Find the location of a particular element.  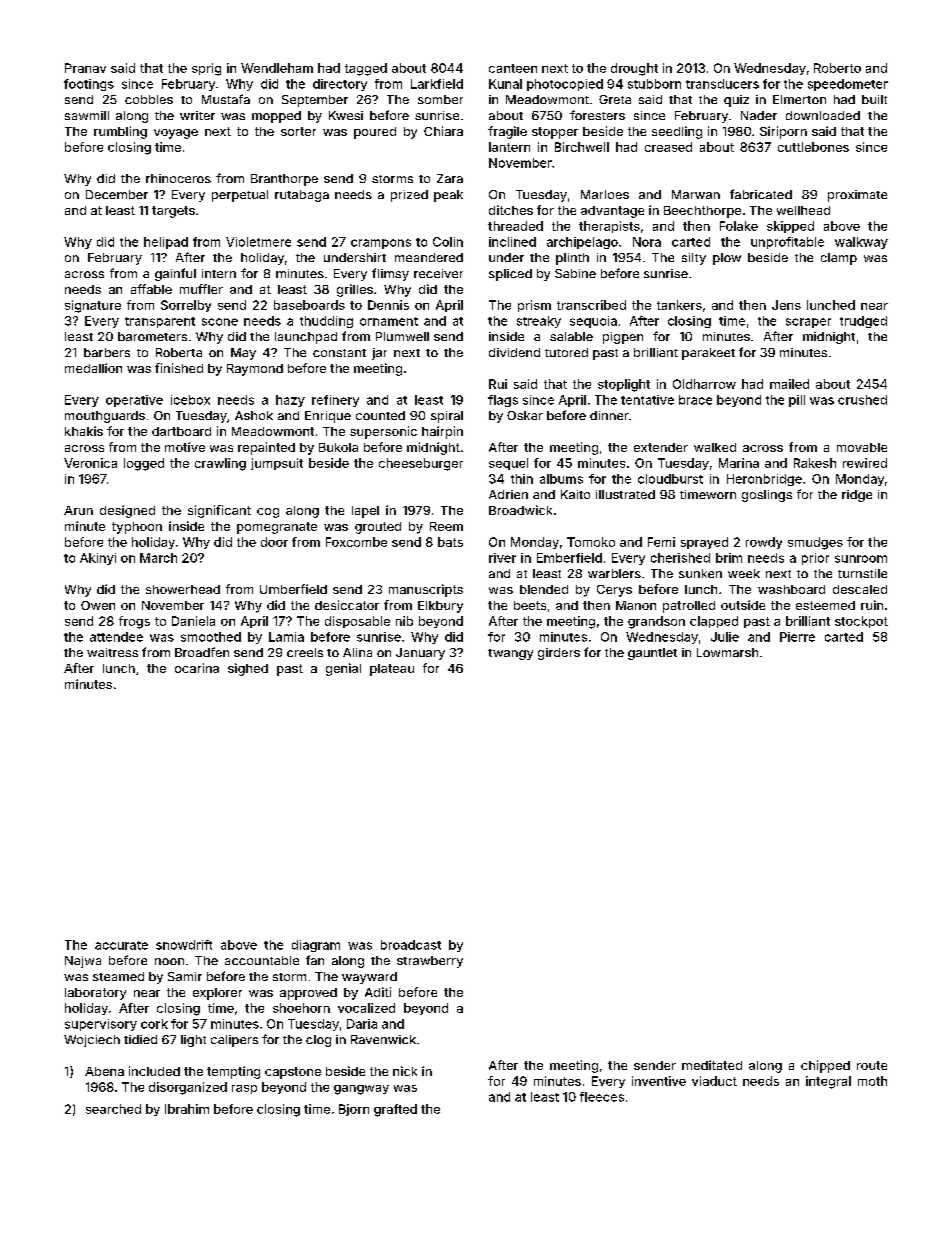

September is located at coordinates (315, 101).
